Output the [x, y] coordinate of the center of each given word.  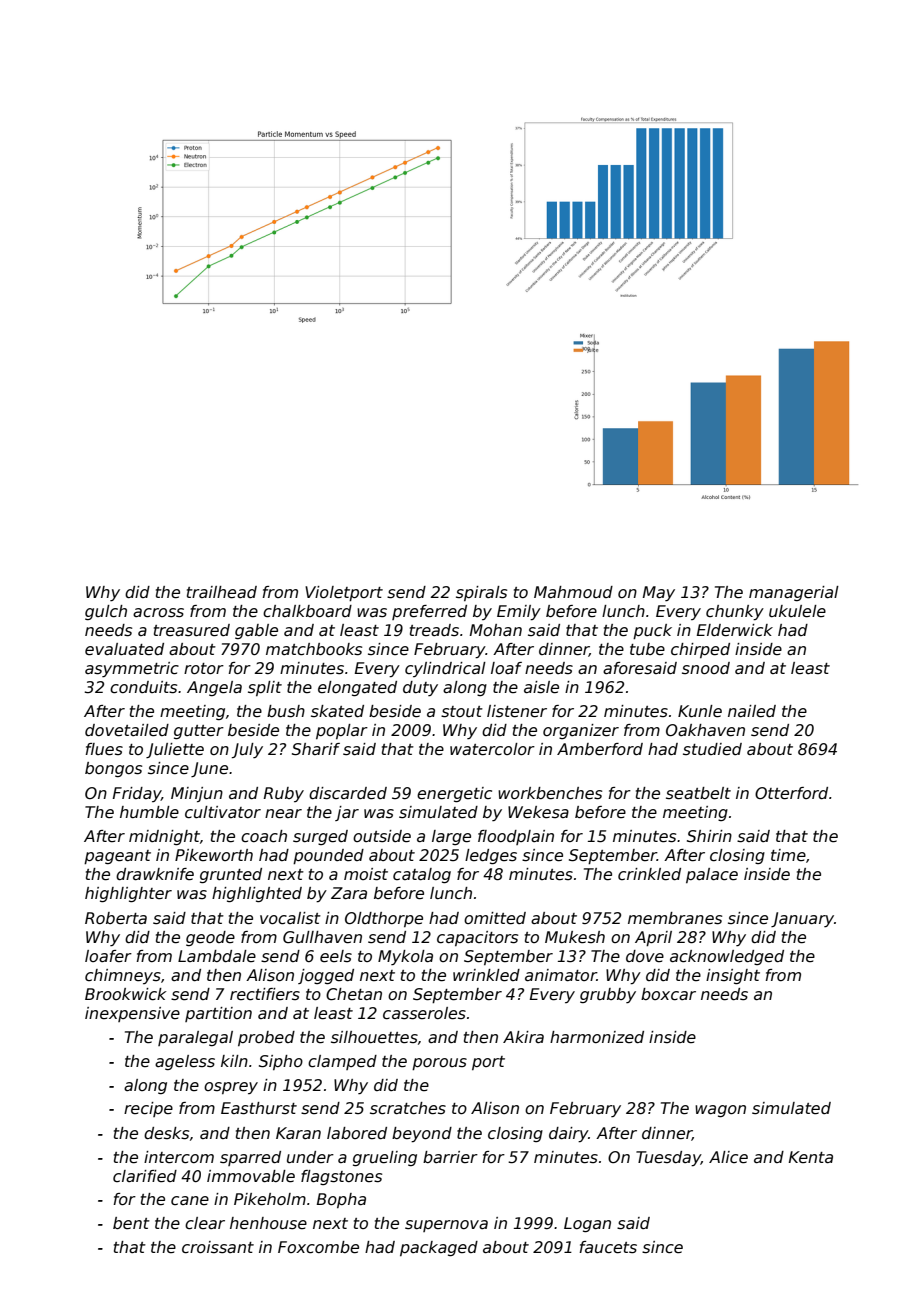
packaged [439, 1248]
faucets [608, 1247]
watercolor [492, 749]
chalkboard [307, 611]
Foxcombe [318, 1247]
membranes [675, 918]
